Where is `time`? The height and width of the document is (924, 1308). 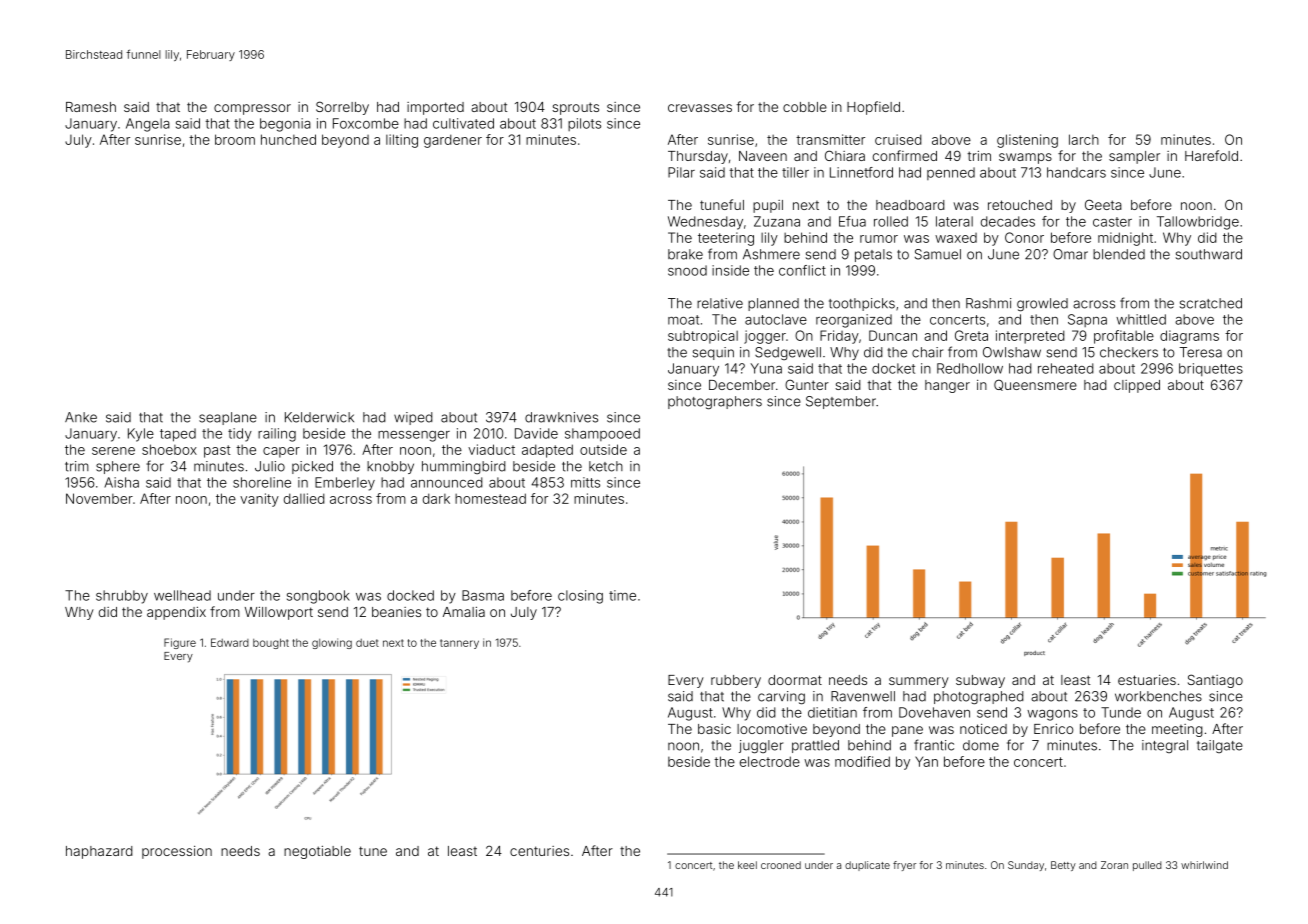
time is located at coordinates (622, 595).
